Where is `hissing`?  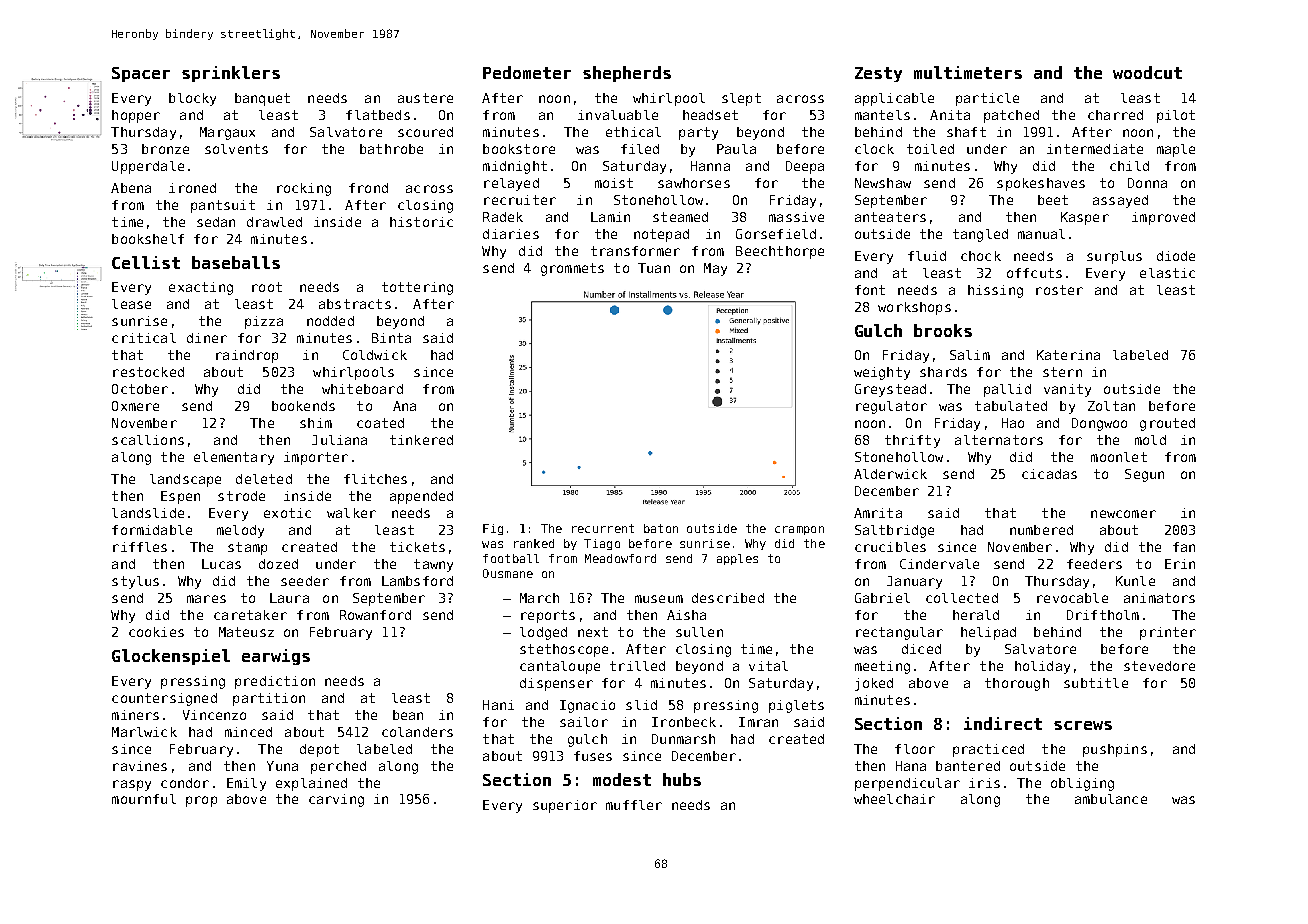
hissing is located at coordinates (995, 291).
